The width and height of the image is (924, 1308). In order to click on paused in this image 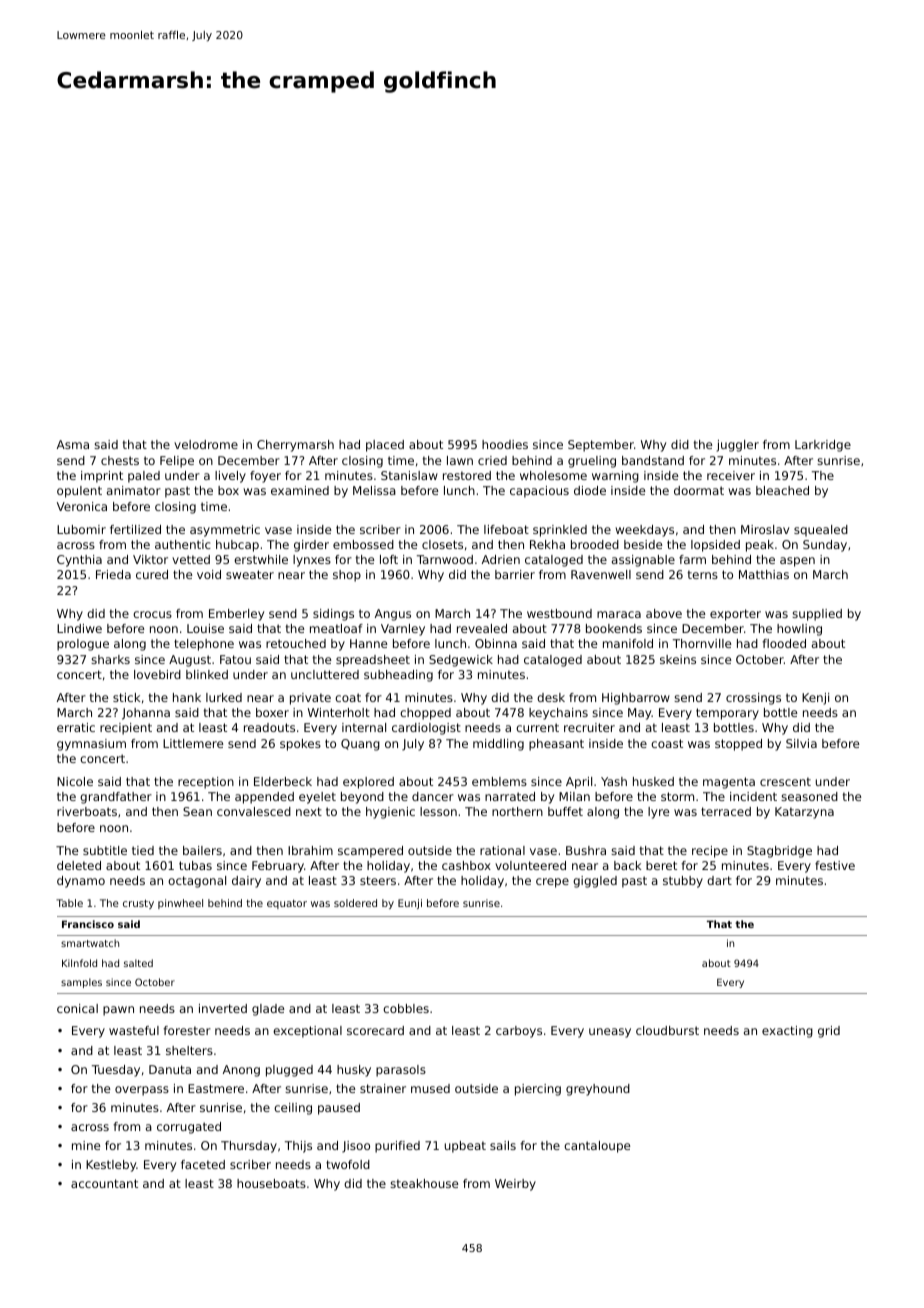, I will do `click(339, 1109)`.
